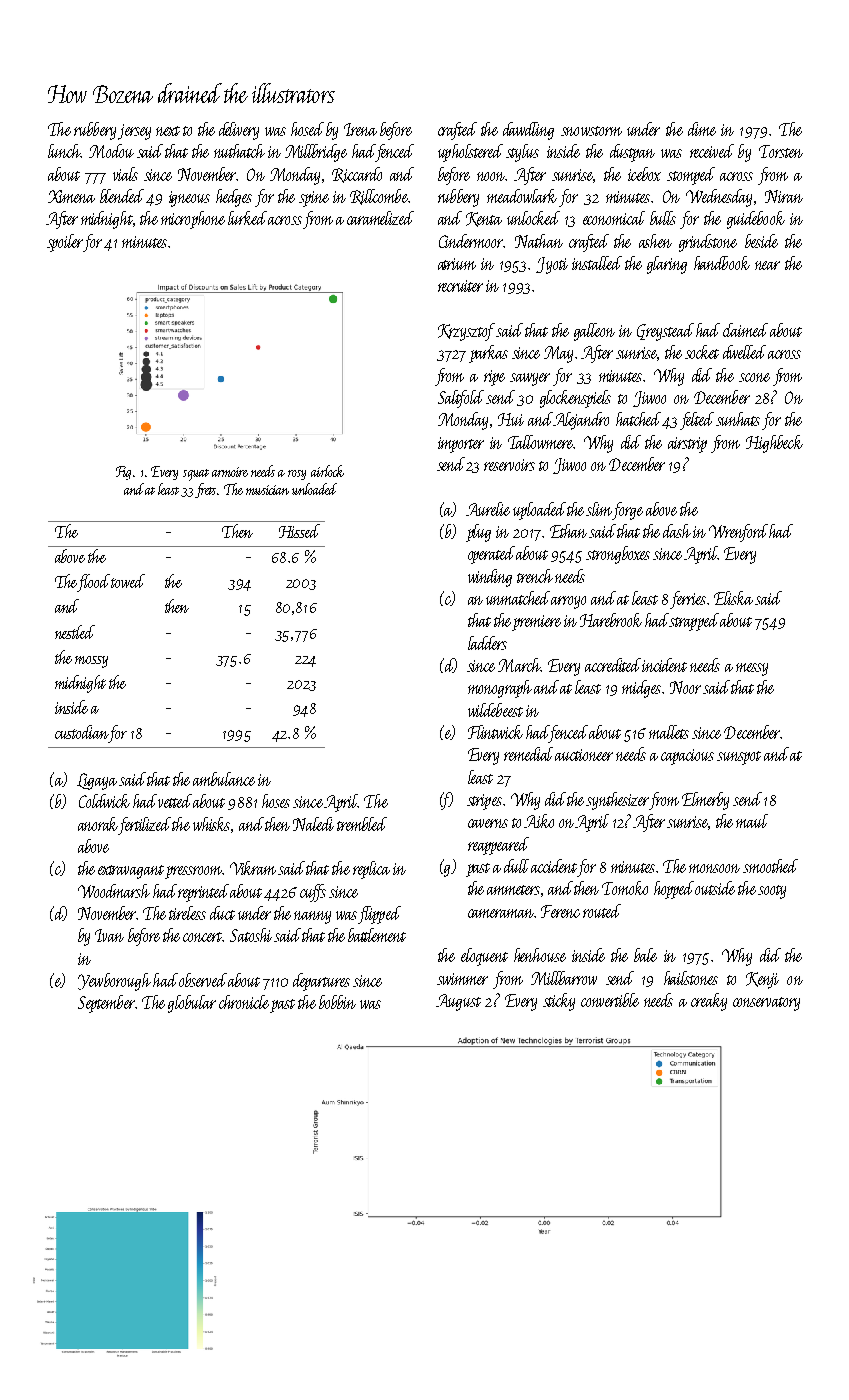  Describe the element at coordinates (733, 598) in the image. I see `Eliska` at that location.
